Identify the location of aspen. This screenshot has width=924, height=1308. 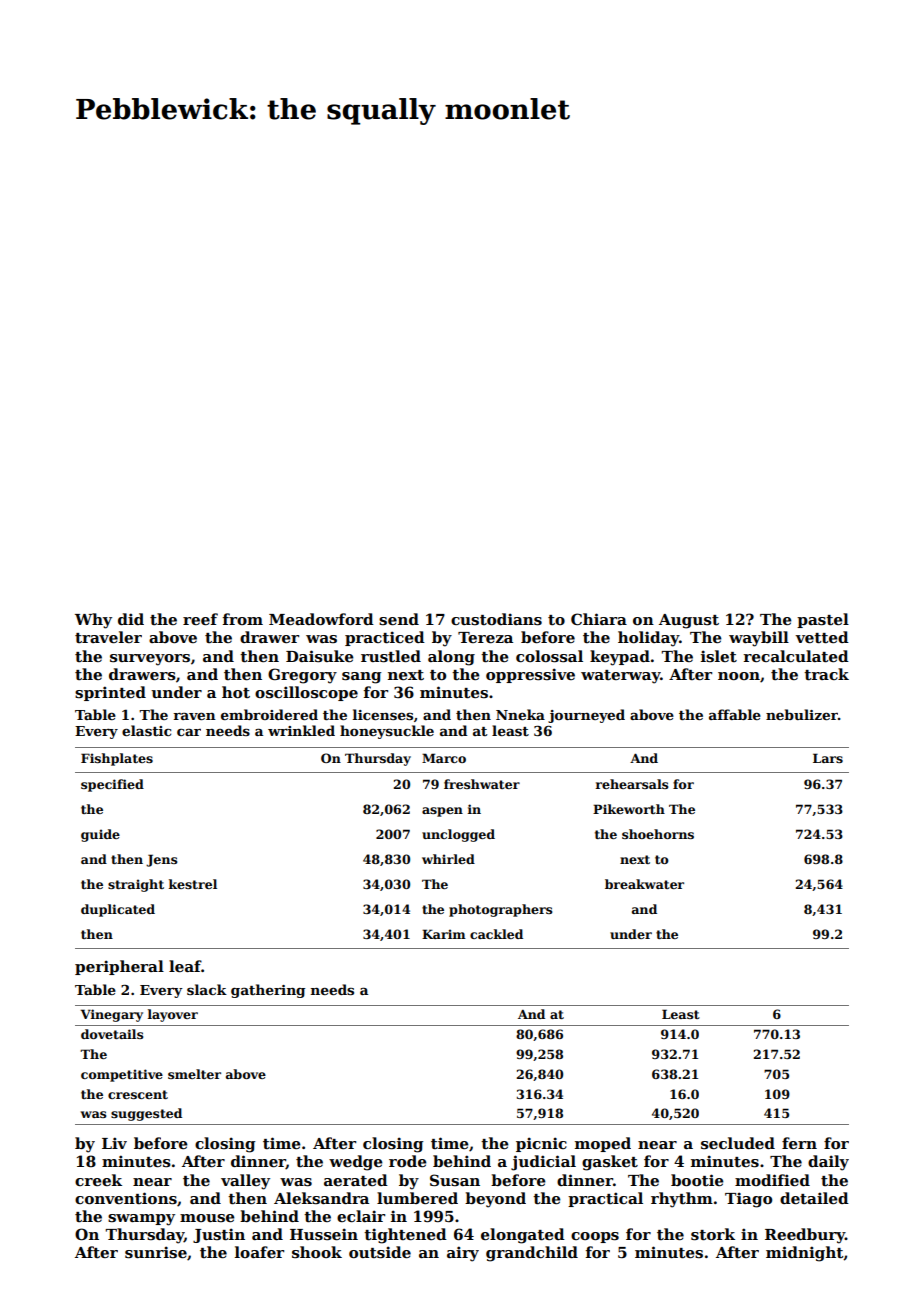
(442, 812).
